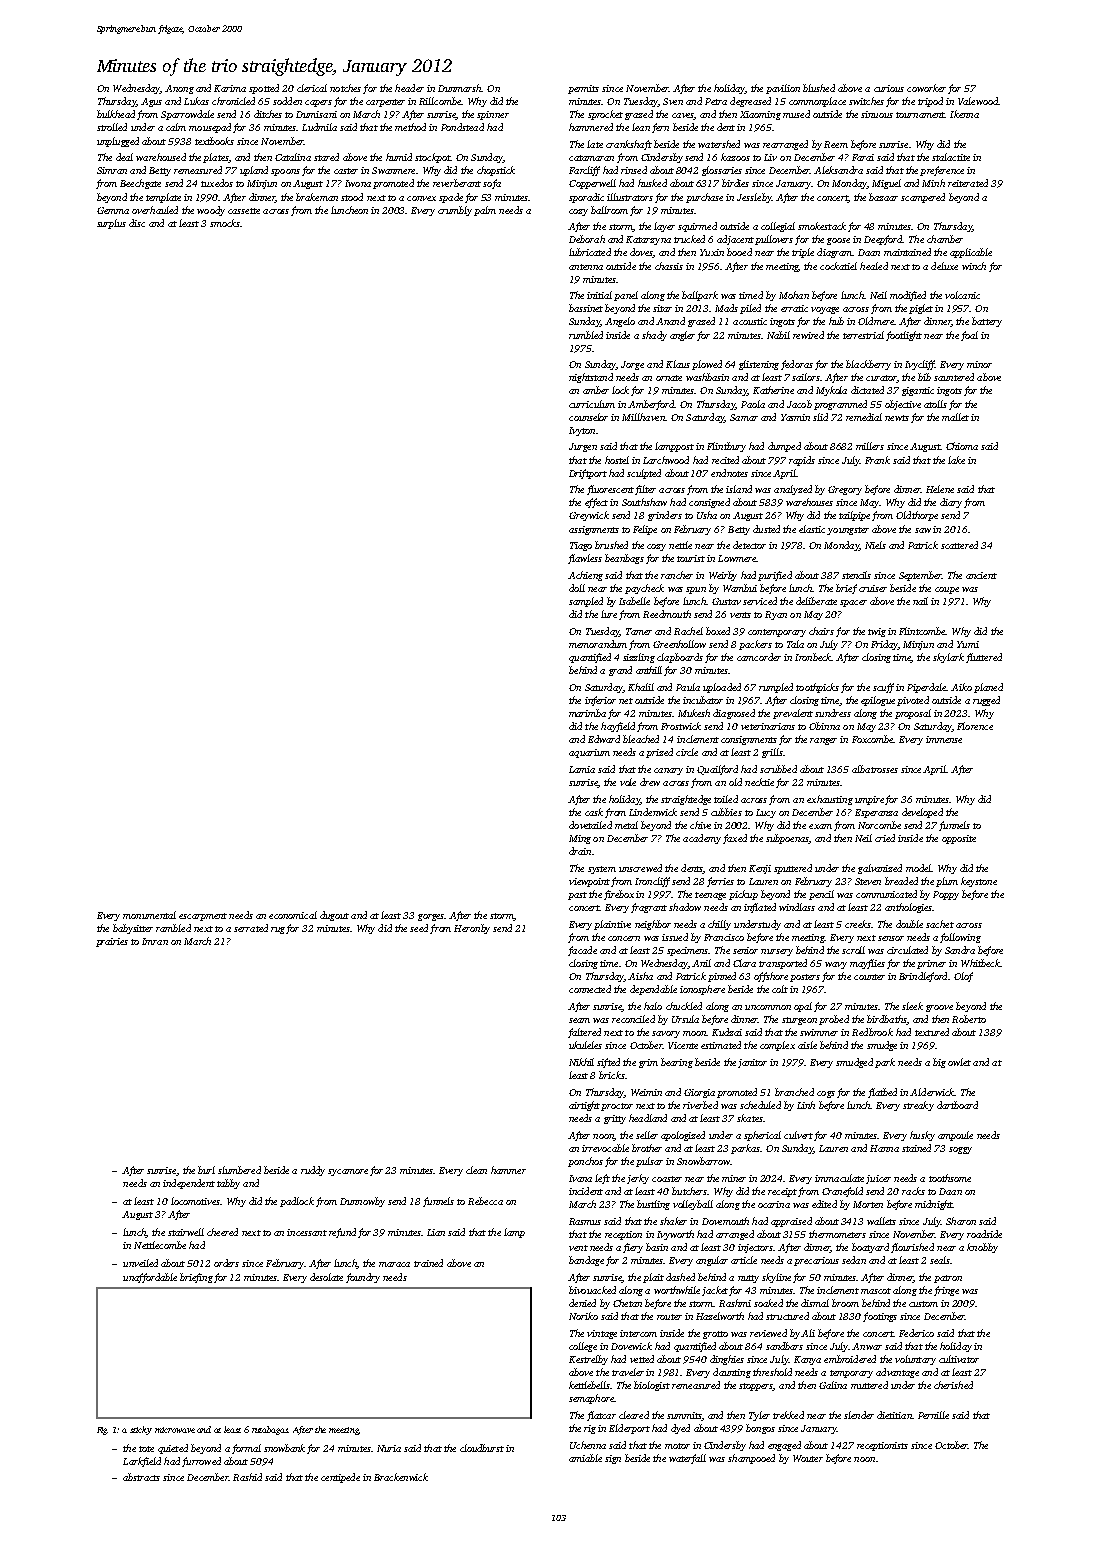 This screenshot has height=1557, width=1101. What do you see at coordinates (922, 813) in the screenshot?
I see `developed` at bounding box center [922, 813].
